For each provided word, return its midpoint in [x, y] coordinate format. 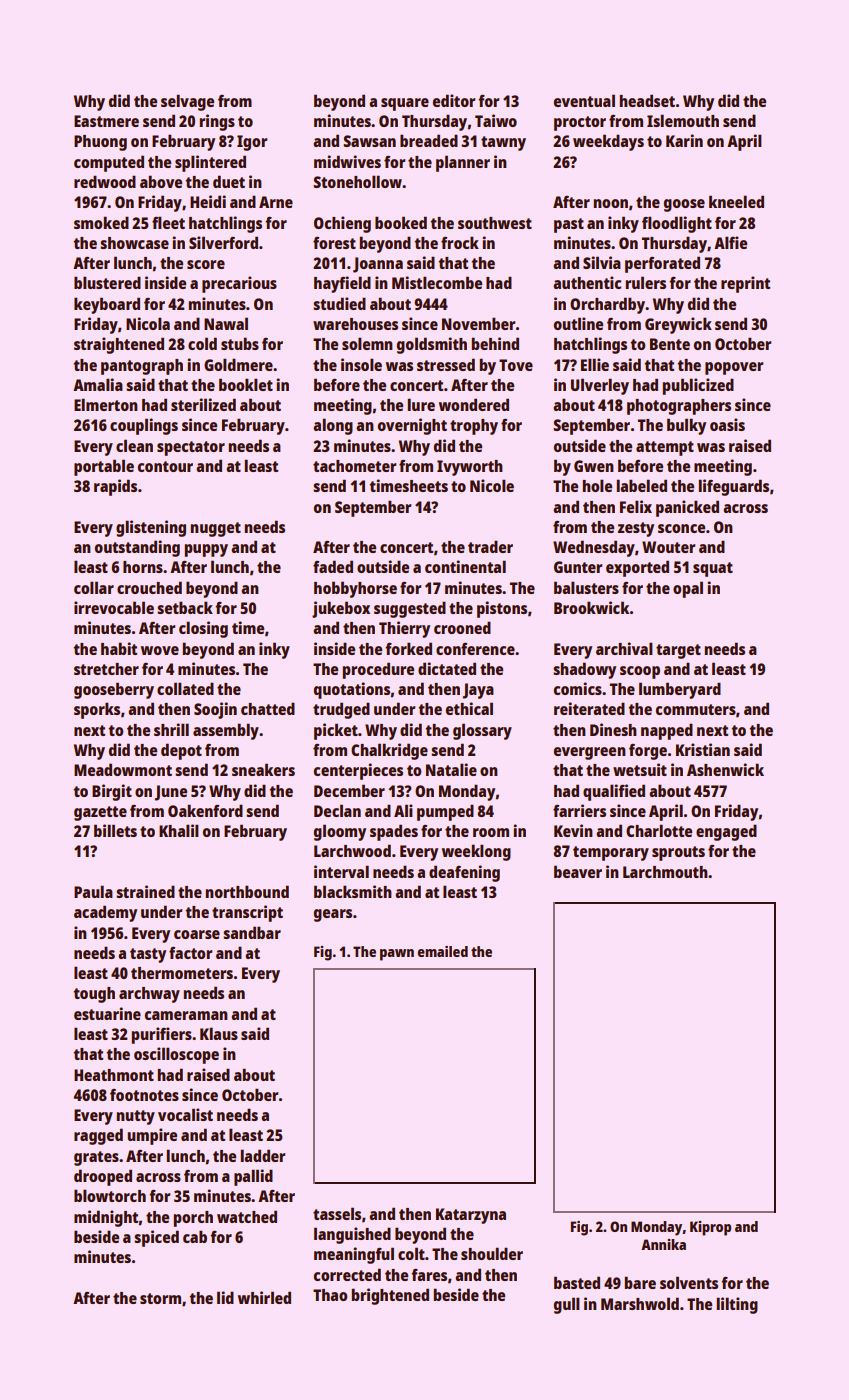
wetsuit [640, 769]
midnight [106, 1218]
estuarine [107, 1013]
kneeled [736, 201]
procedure [378, 670]
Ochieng [342, 224]
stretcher [106, 669]
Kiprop [710, 1228]
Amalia [98, 384]
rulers [646, 282]
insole [361, 364]
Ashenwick [725, 769]
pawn [397, 955]
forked [408, 648]
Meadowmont [123, 769]
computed [109, 163]
